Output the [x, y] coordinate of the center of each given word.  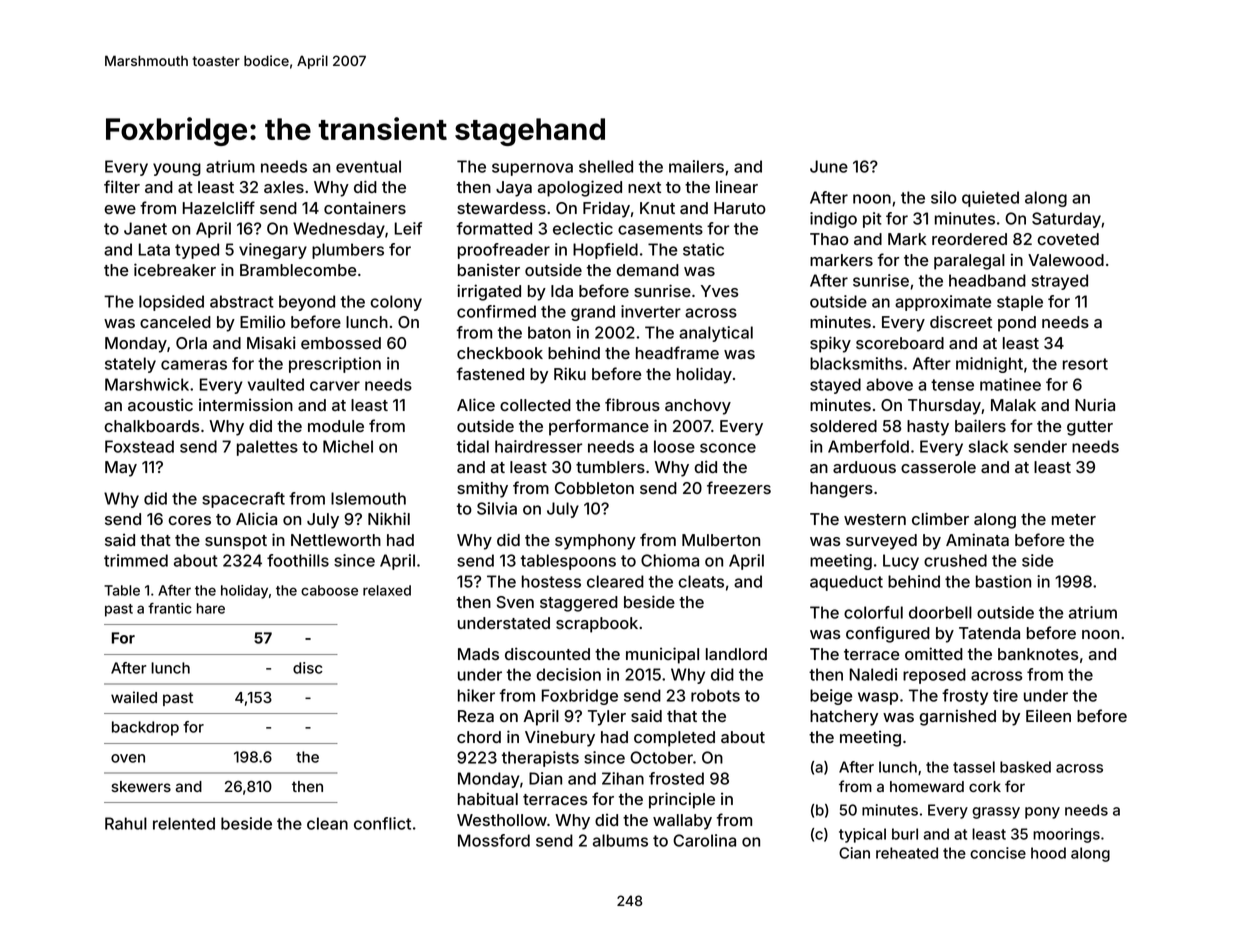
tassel [974, 767]
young [177, 169]
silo [944, 197]
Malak [1013, 405]
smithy [482, 489]
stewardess [501, 208]
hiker [476, 695]
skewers [141, 786]
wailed [134, 697]
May [121, 469]
